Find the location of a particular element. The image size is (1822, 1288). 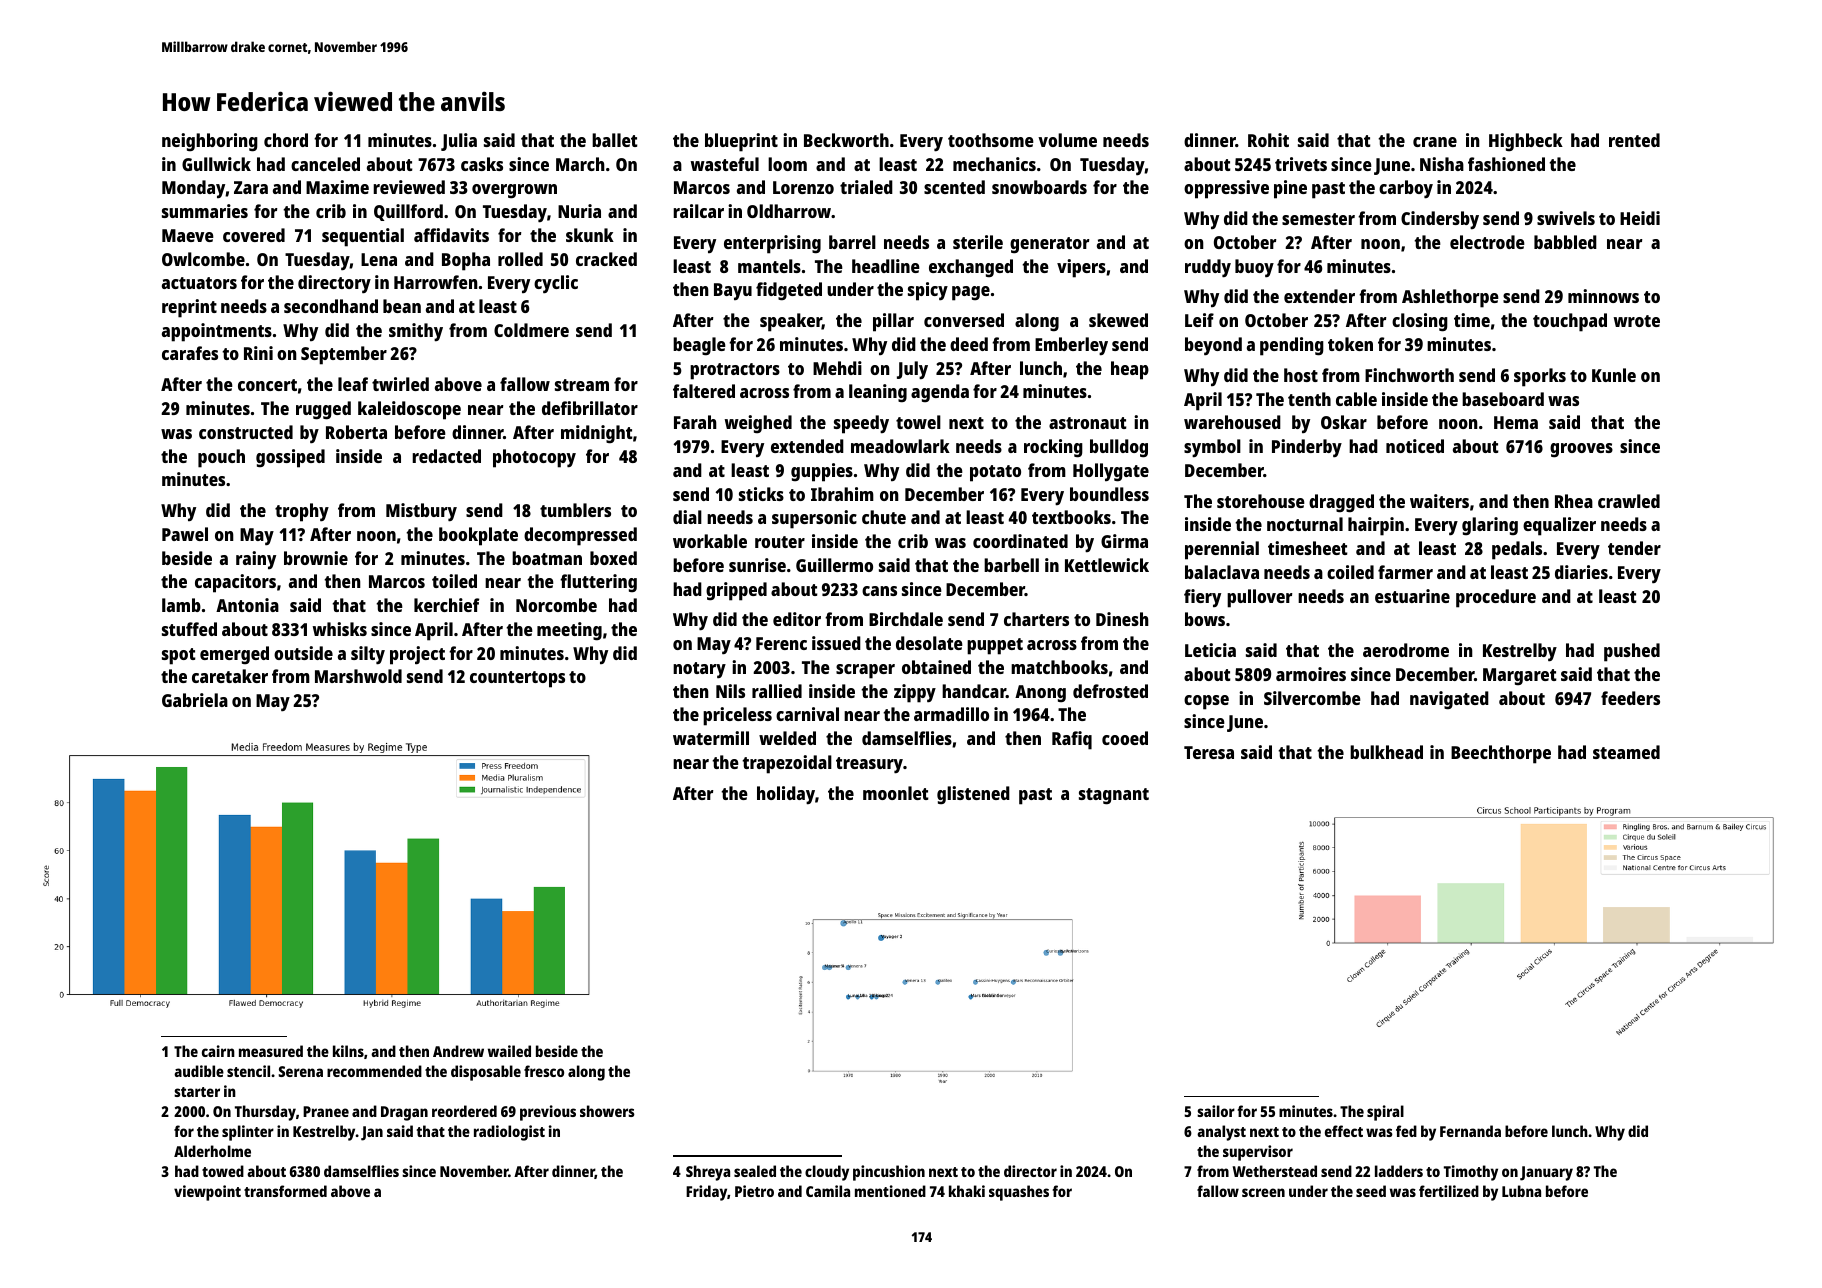

steamed is located at coordinates (1626, 752).
